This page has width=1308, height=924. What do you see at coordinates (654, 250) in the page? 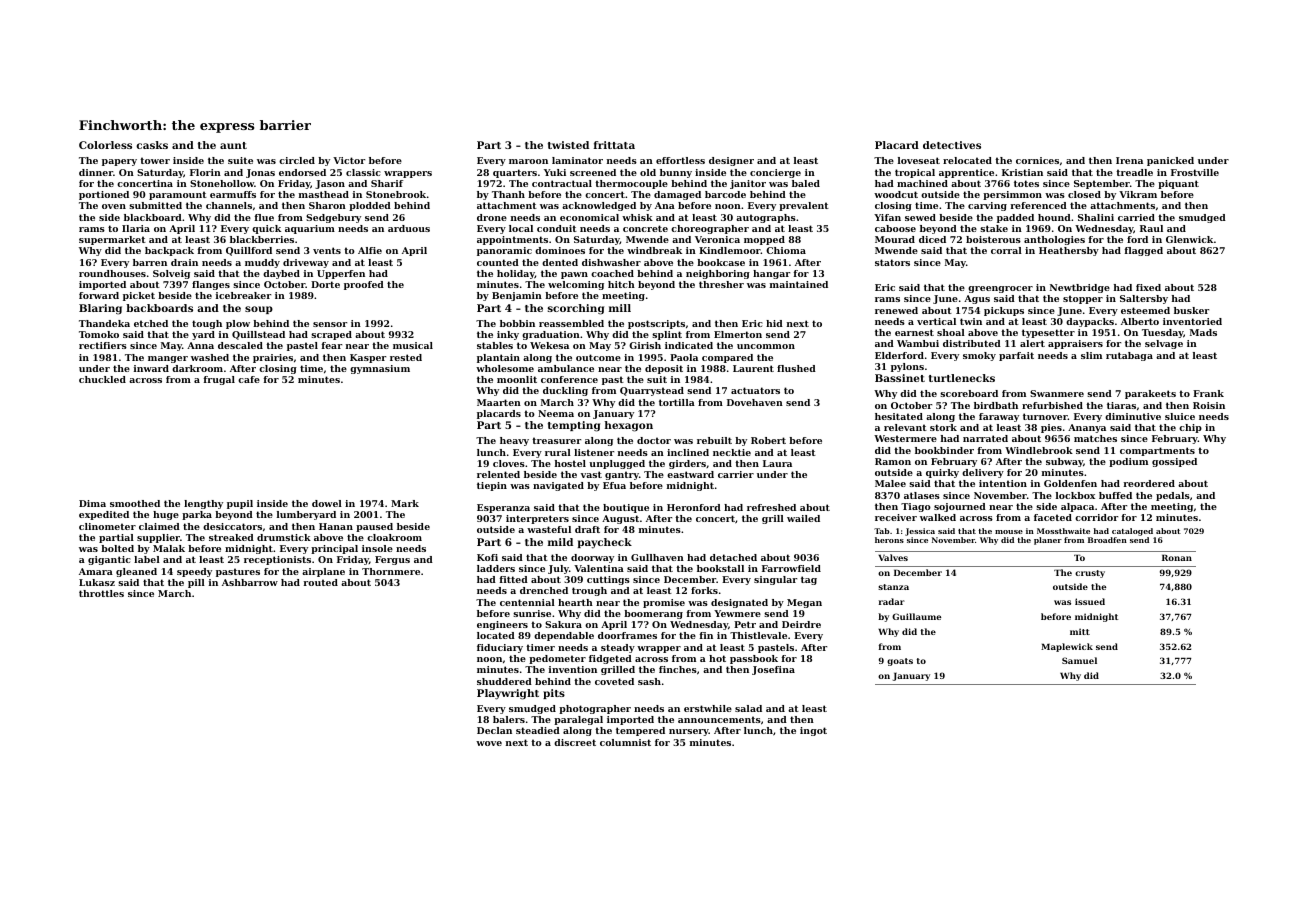
I see `windbreak` at bounding box center [654, 250].
